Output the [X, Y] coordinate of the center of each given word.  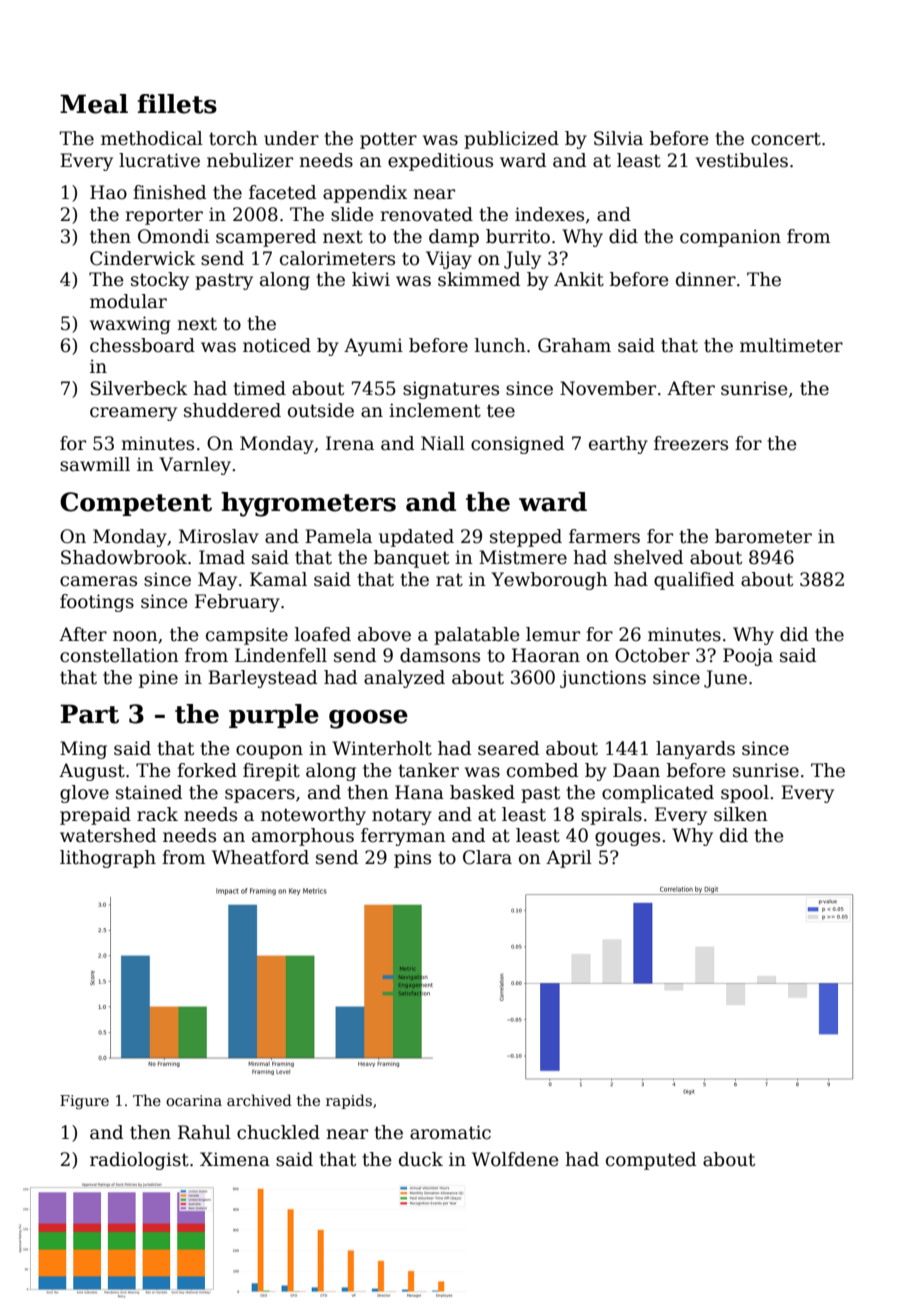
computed [651, 1161]
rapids [349, 1101]
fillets [177, 104]
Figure [84, 1102]
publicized [511, 140]
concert [786, 139]
